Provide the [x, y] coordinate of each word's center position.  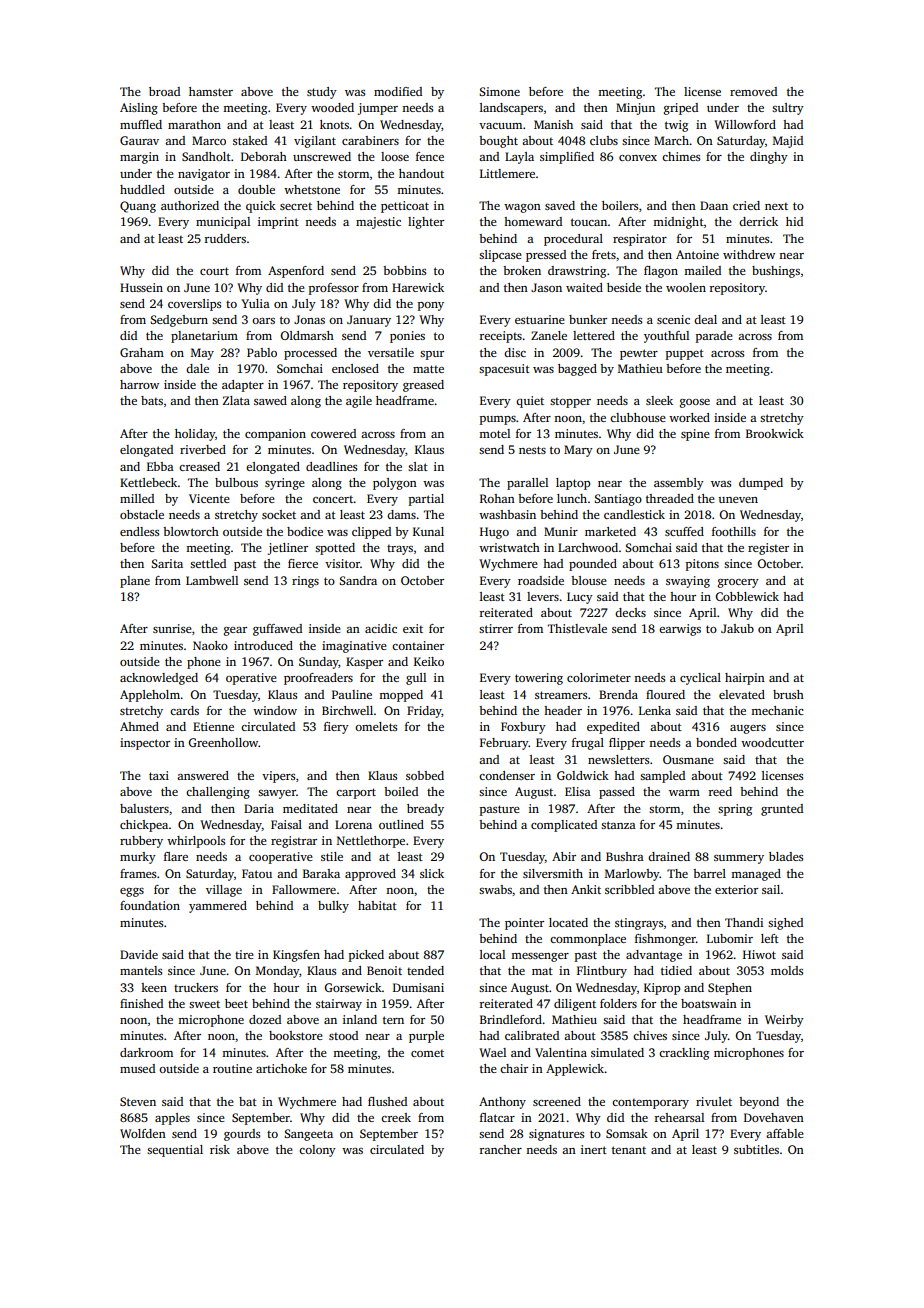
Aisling [139, 109]
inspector [145, 744]
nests [532, 450]
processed [310, 354]
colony [317, 1151]
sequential [175, 1151]
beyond [759, 1103]
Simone [499, 91]
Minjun [635, 109]
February [504, 744]
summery [739, 859]
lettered [594, 335]
